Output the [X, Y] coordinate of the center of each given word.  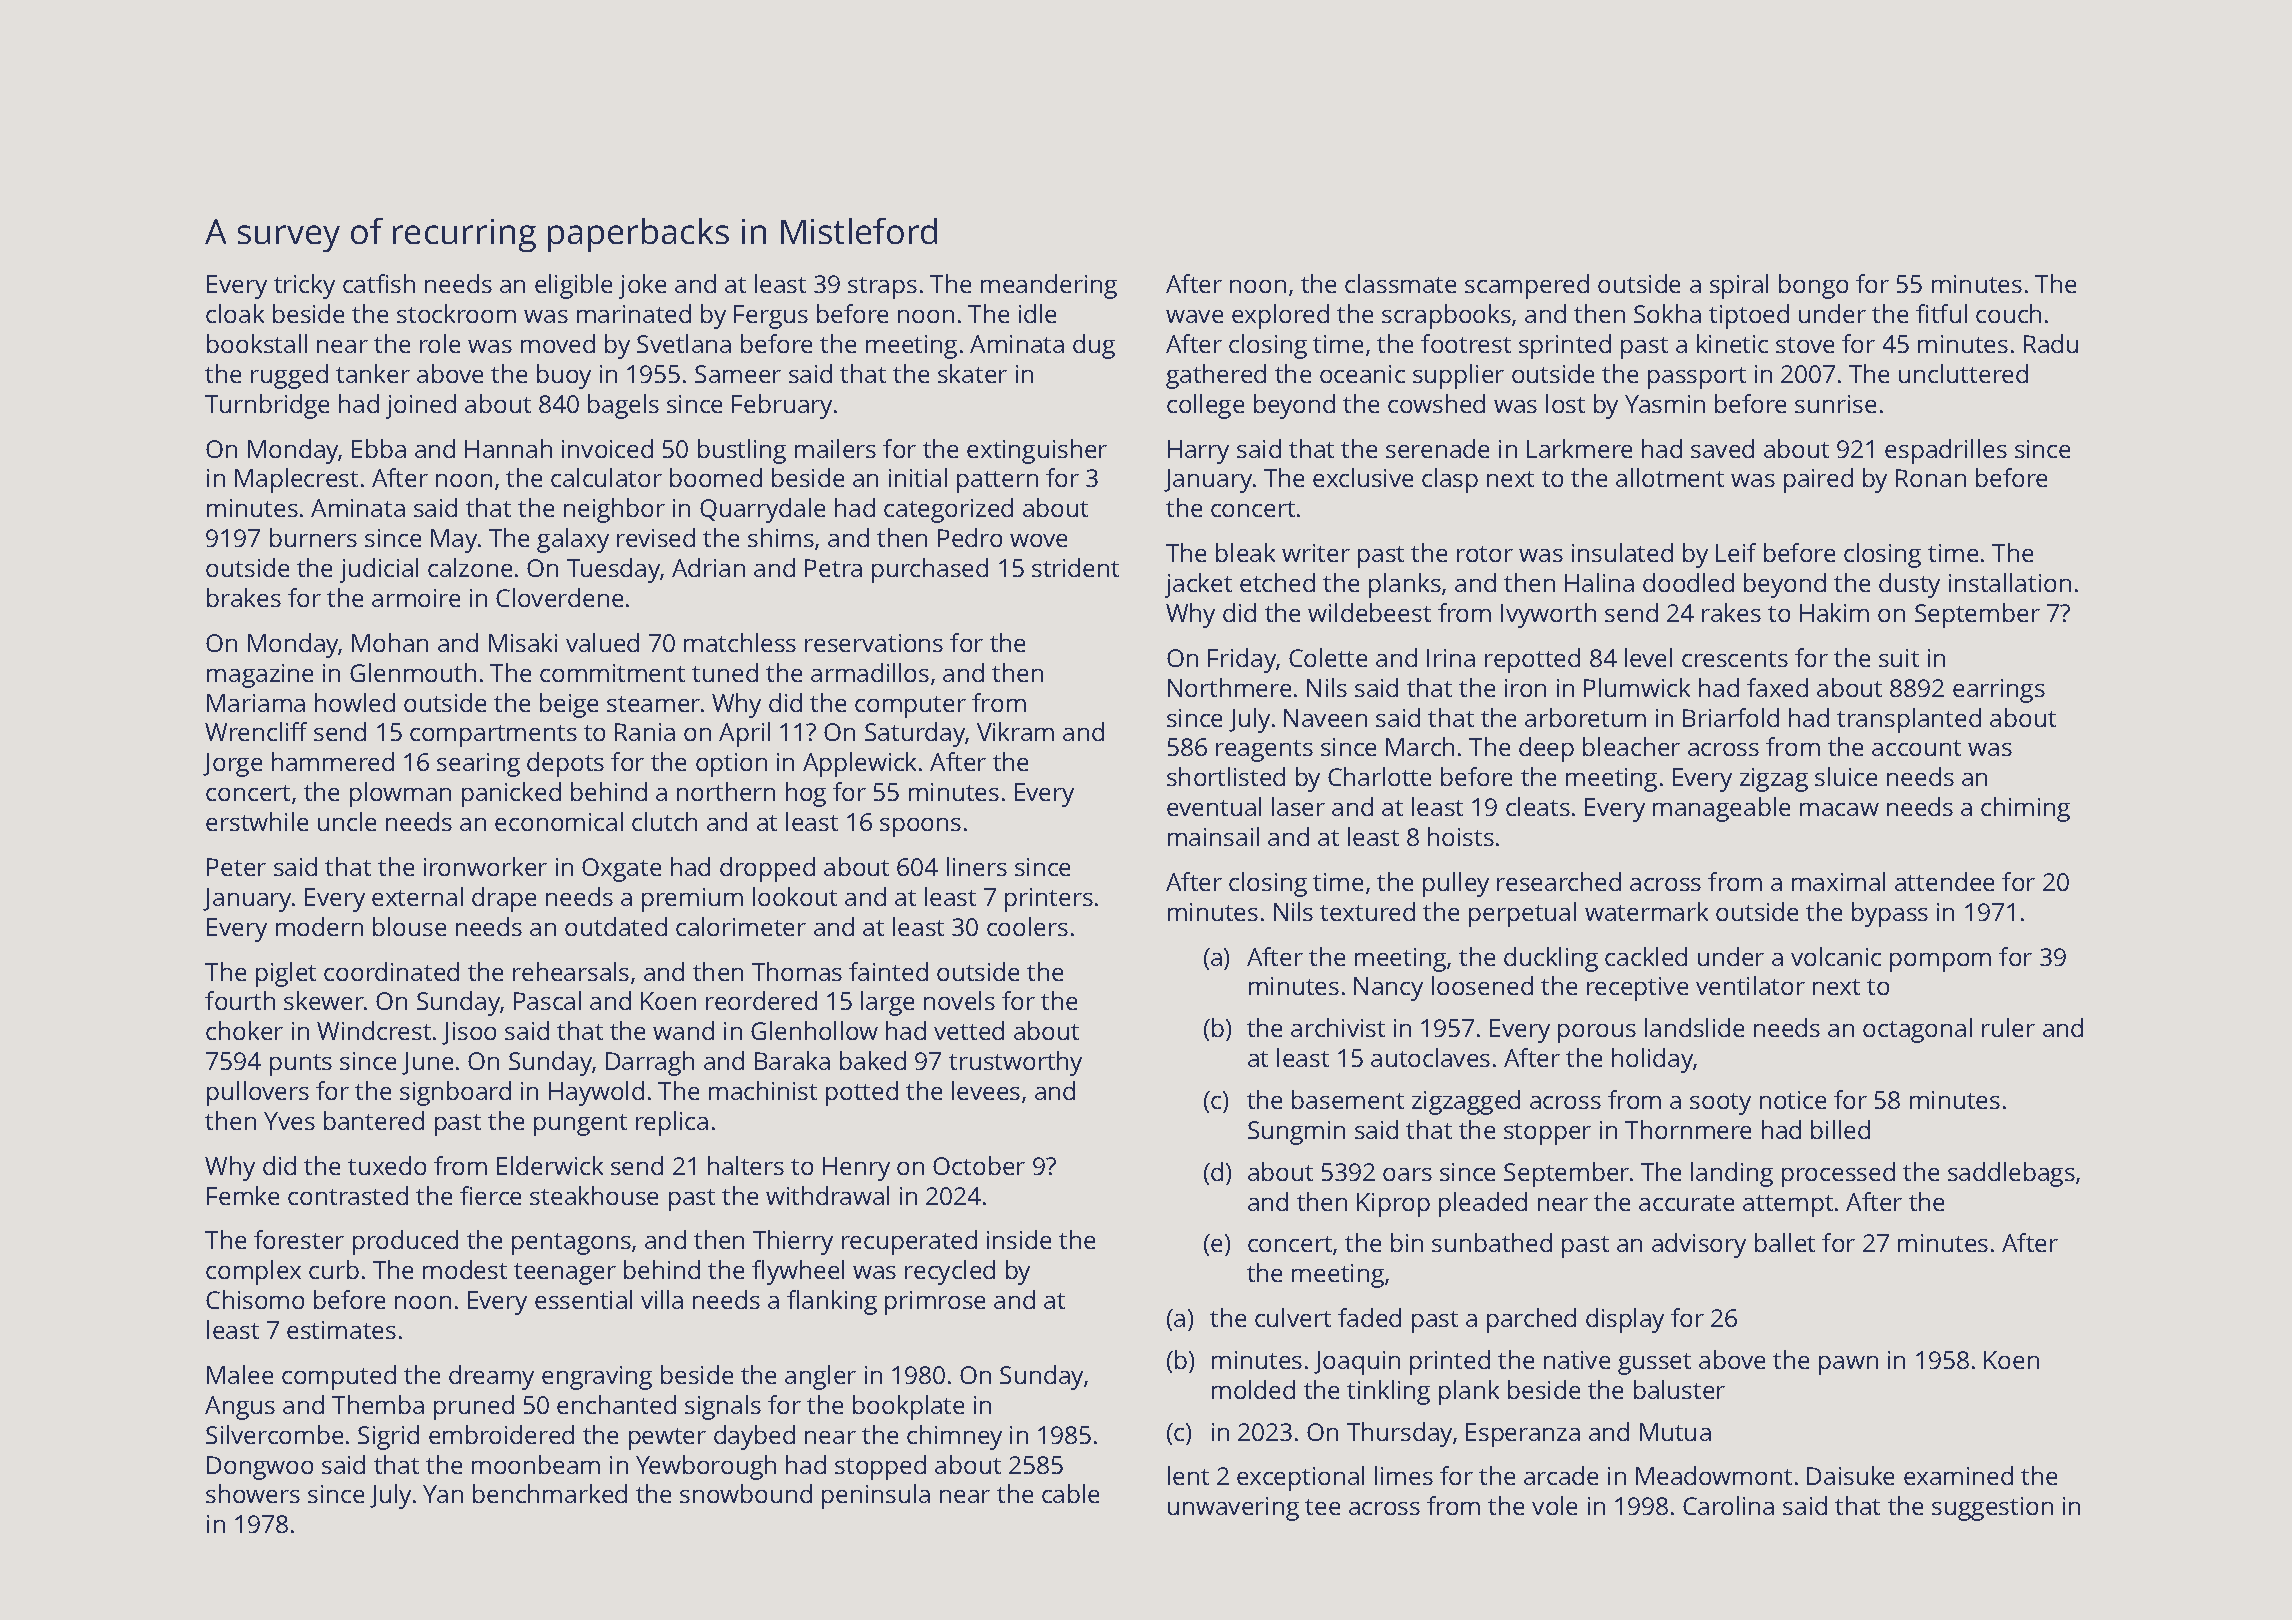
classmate [1400, 283]
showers [253, 1493]
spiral [1739, 286]
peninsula [876, 1496]
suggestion [1992, 1509]
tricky [304, 286]
